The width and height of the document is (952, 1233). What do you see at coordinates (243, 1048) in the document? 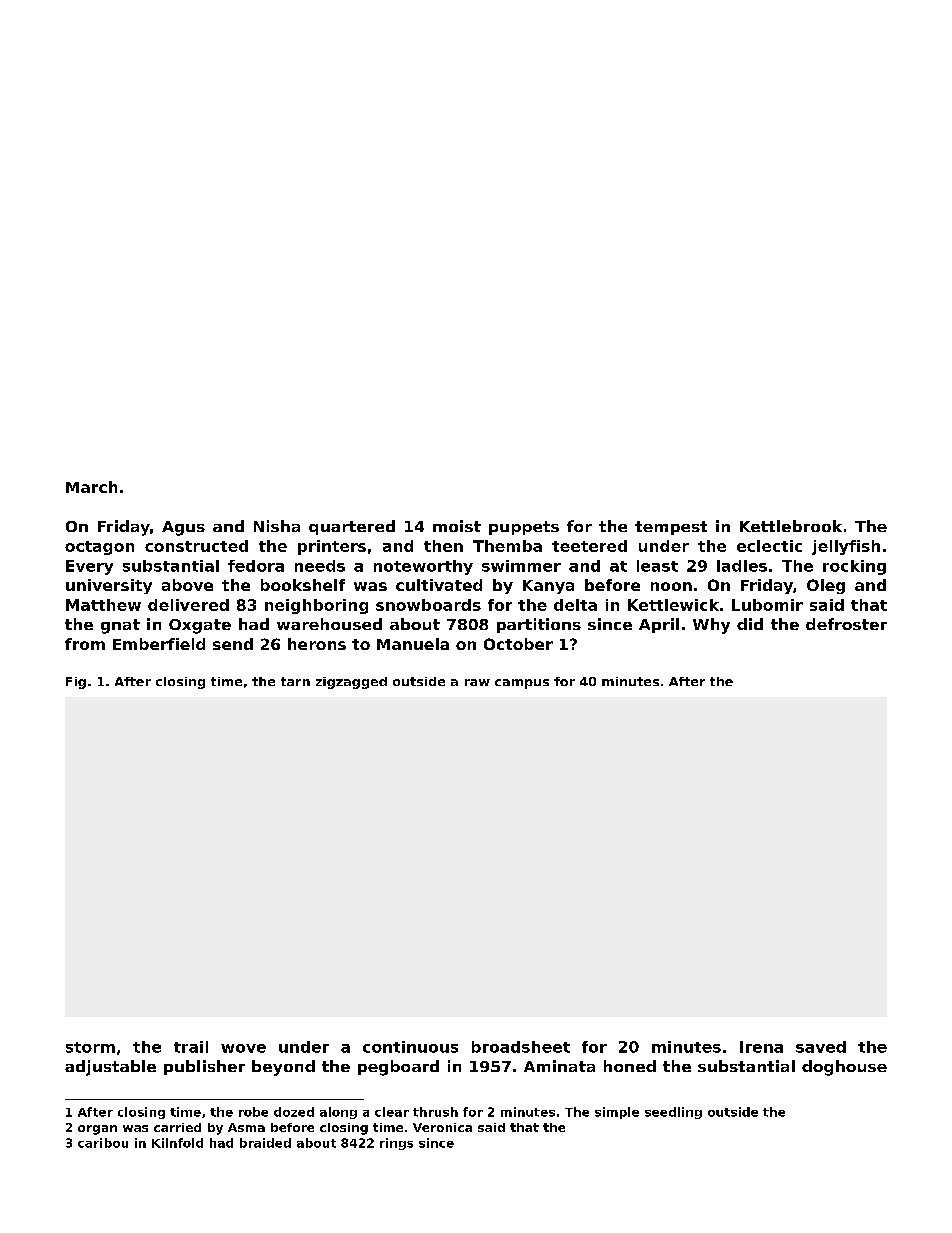
I see `wove` at bounding box center [243, 1048].
